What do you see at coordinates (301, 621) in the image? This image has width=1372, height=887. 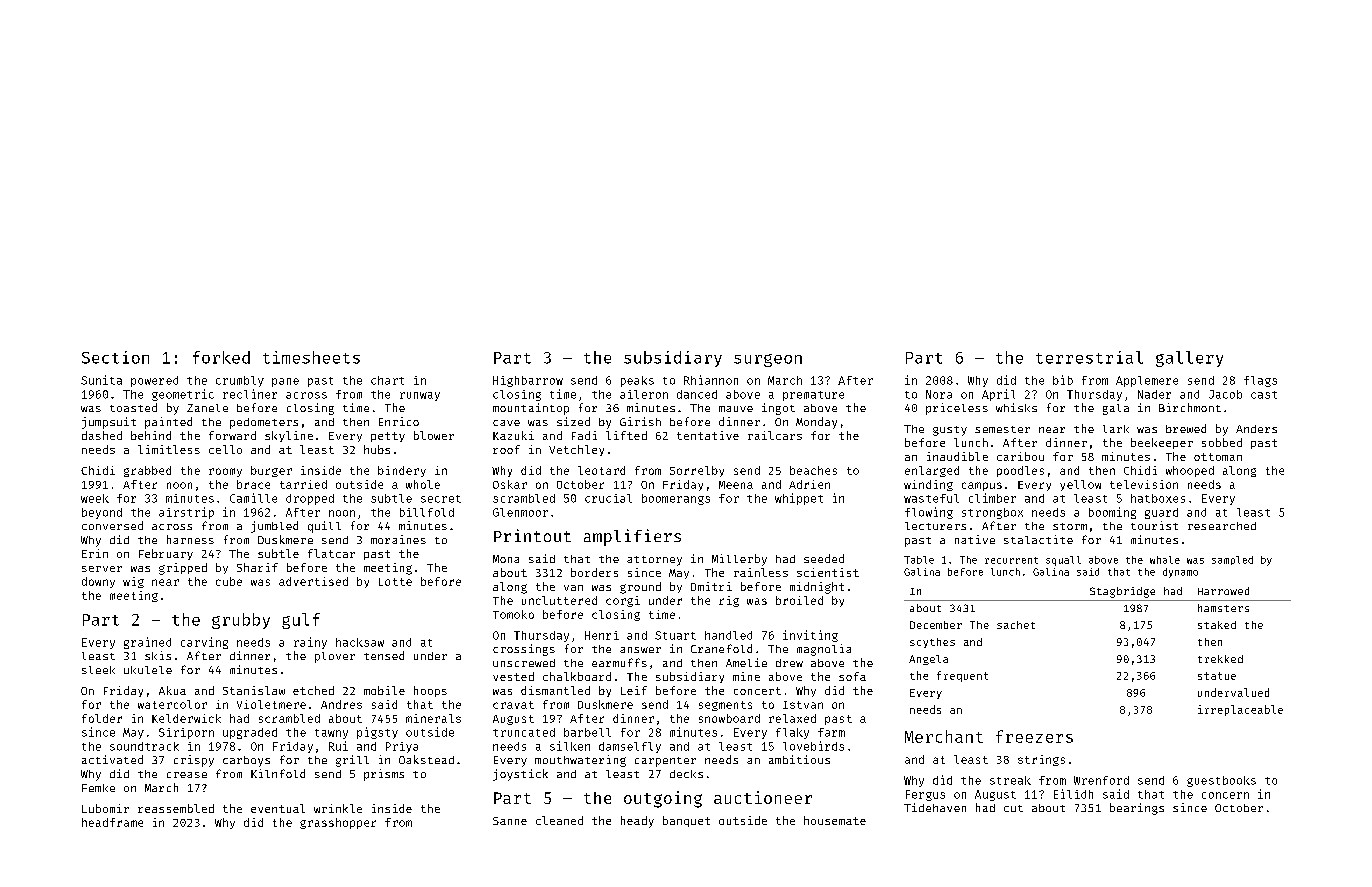 I see `gulf` at bounding box center [301, 621].
